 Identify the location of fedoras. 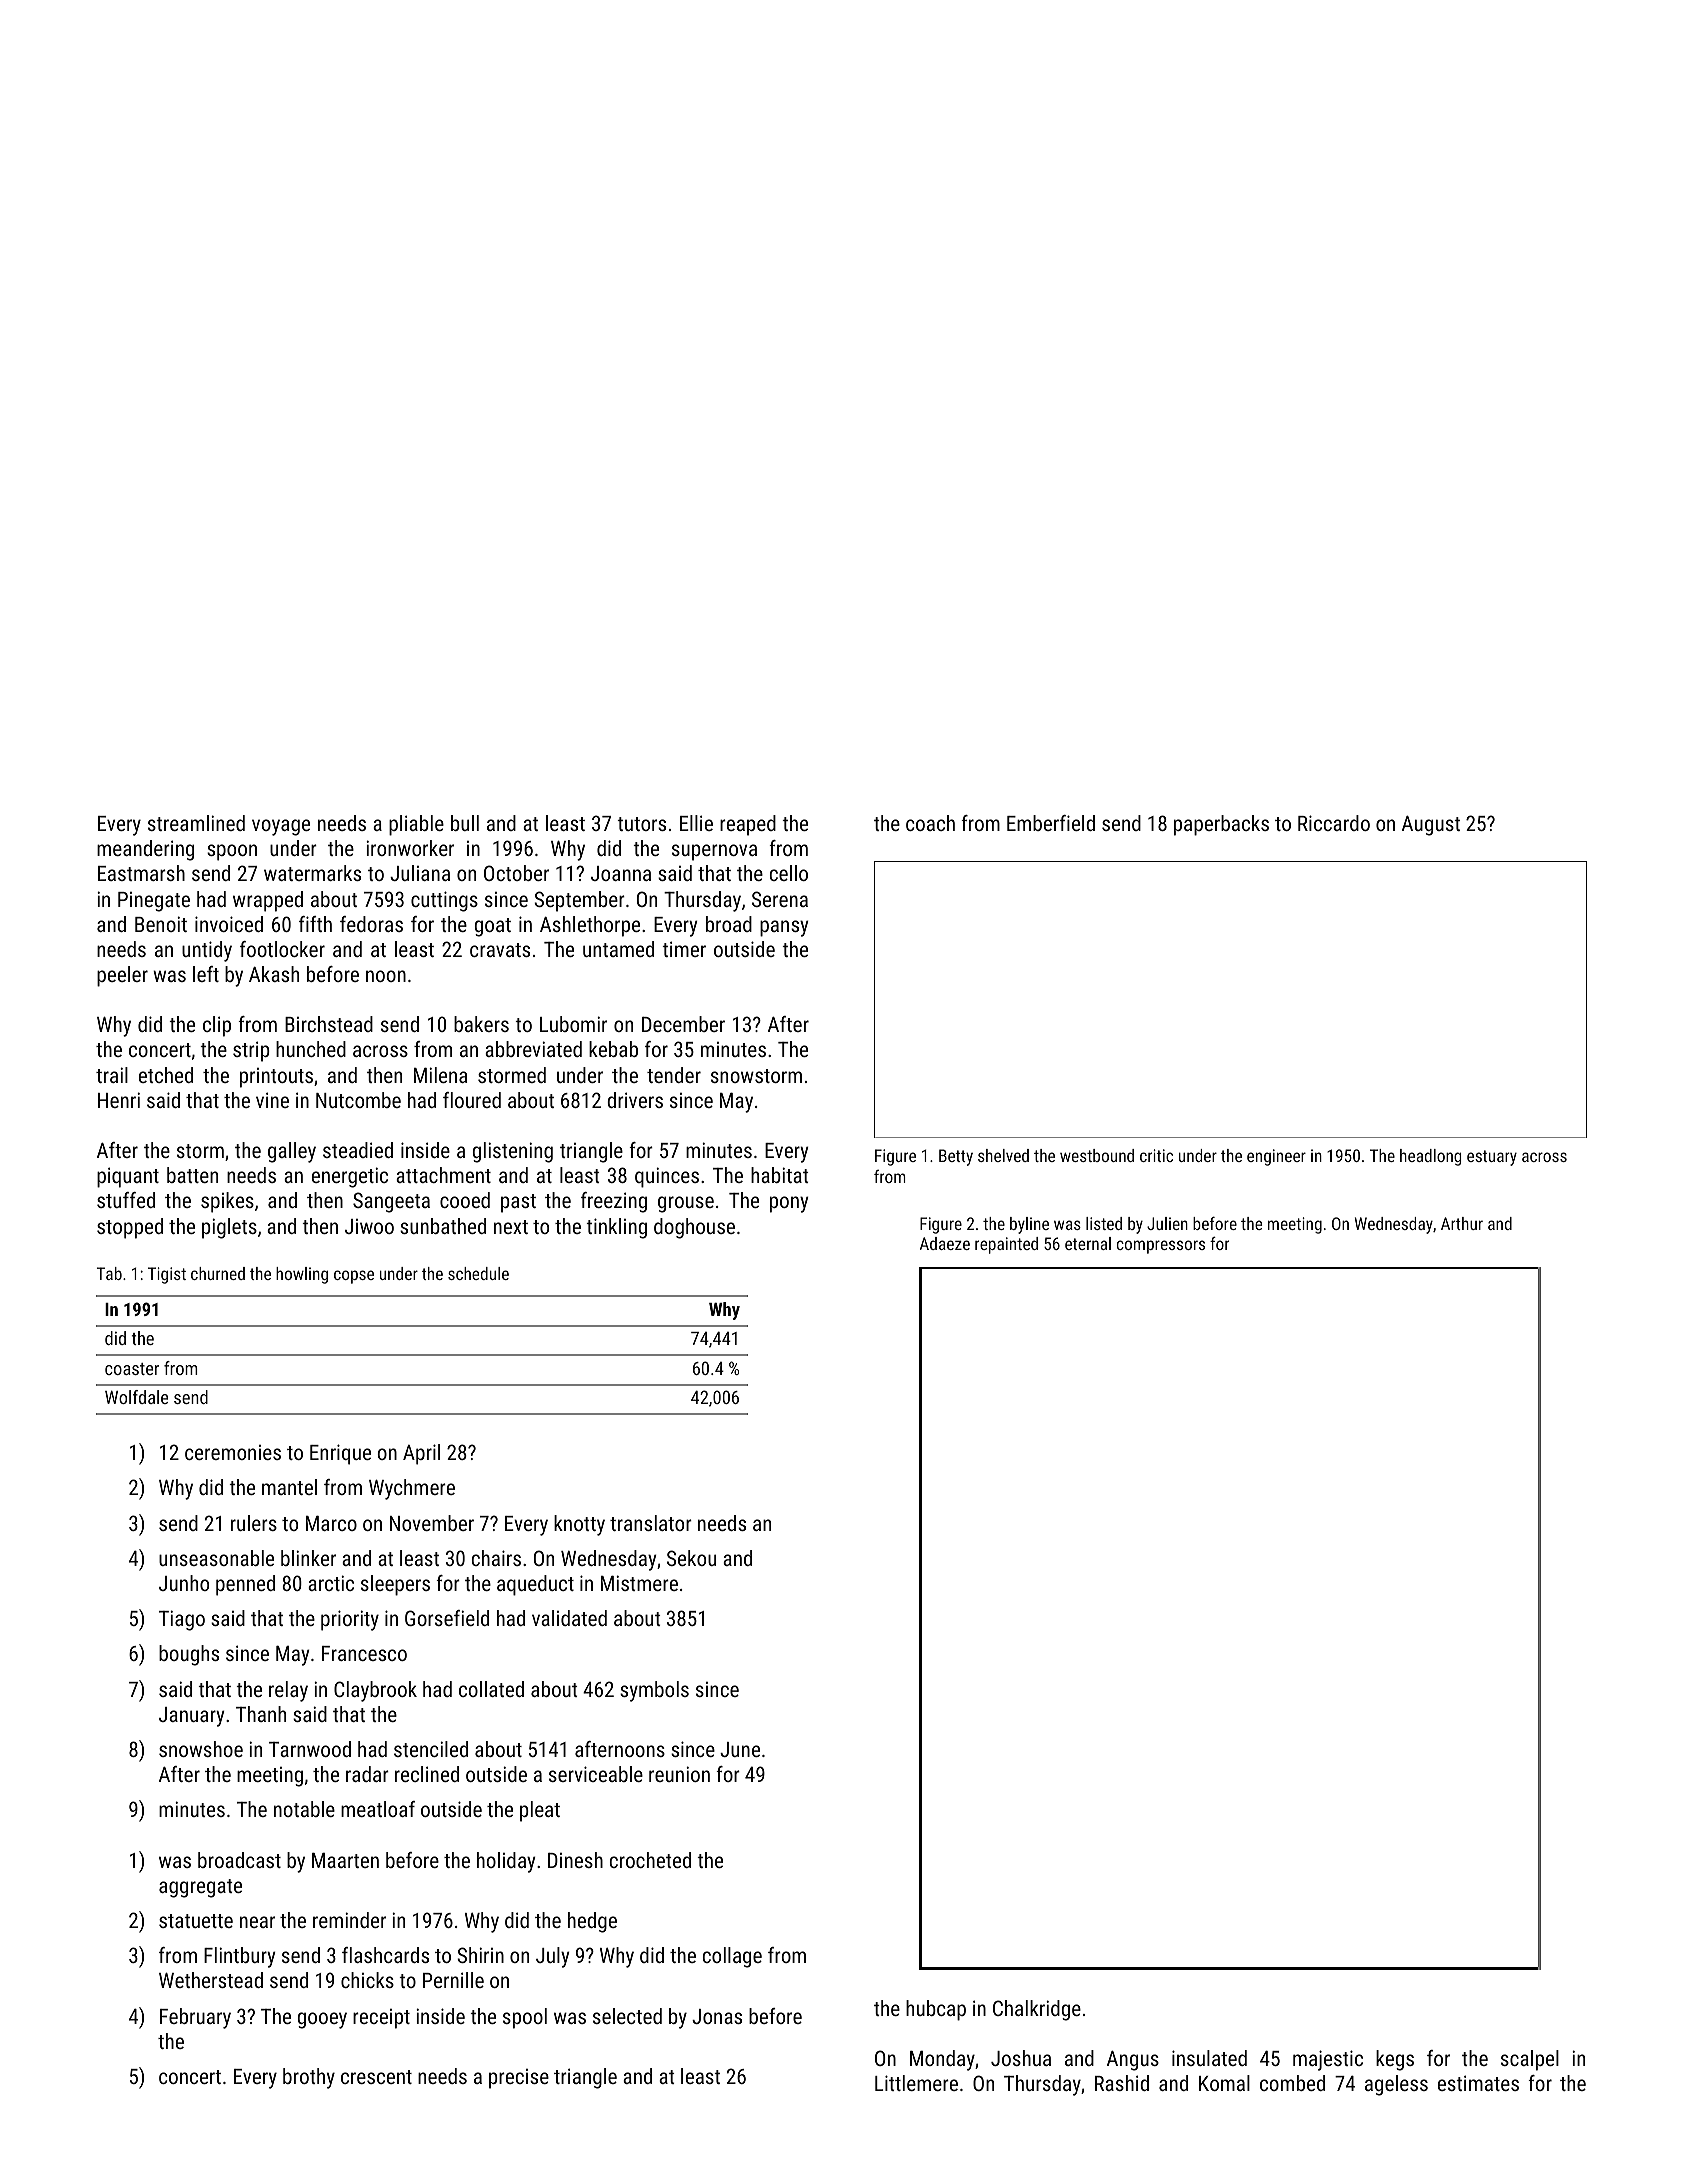
(371, 924).
